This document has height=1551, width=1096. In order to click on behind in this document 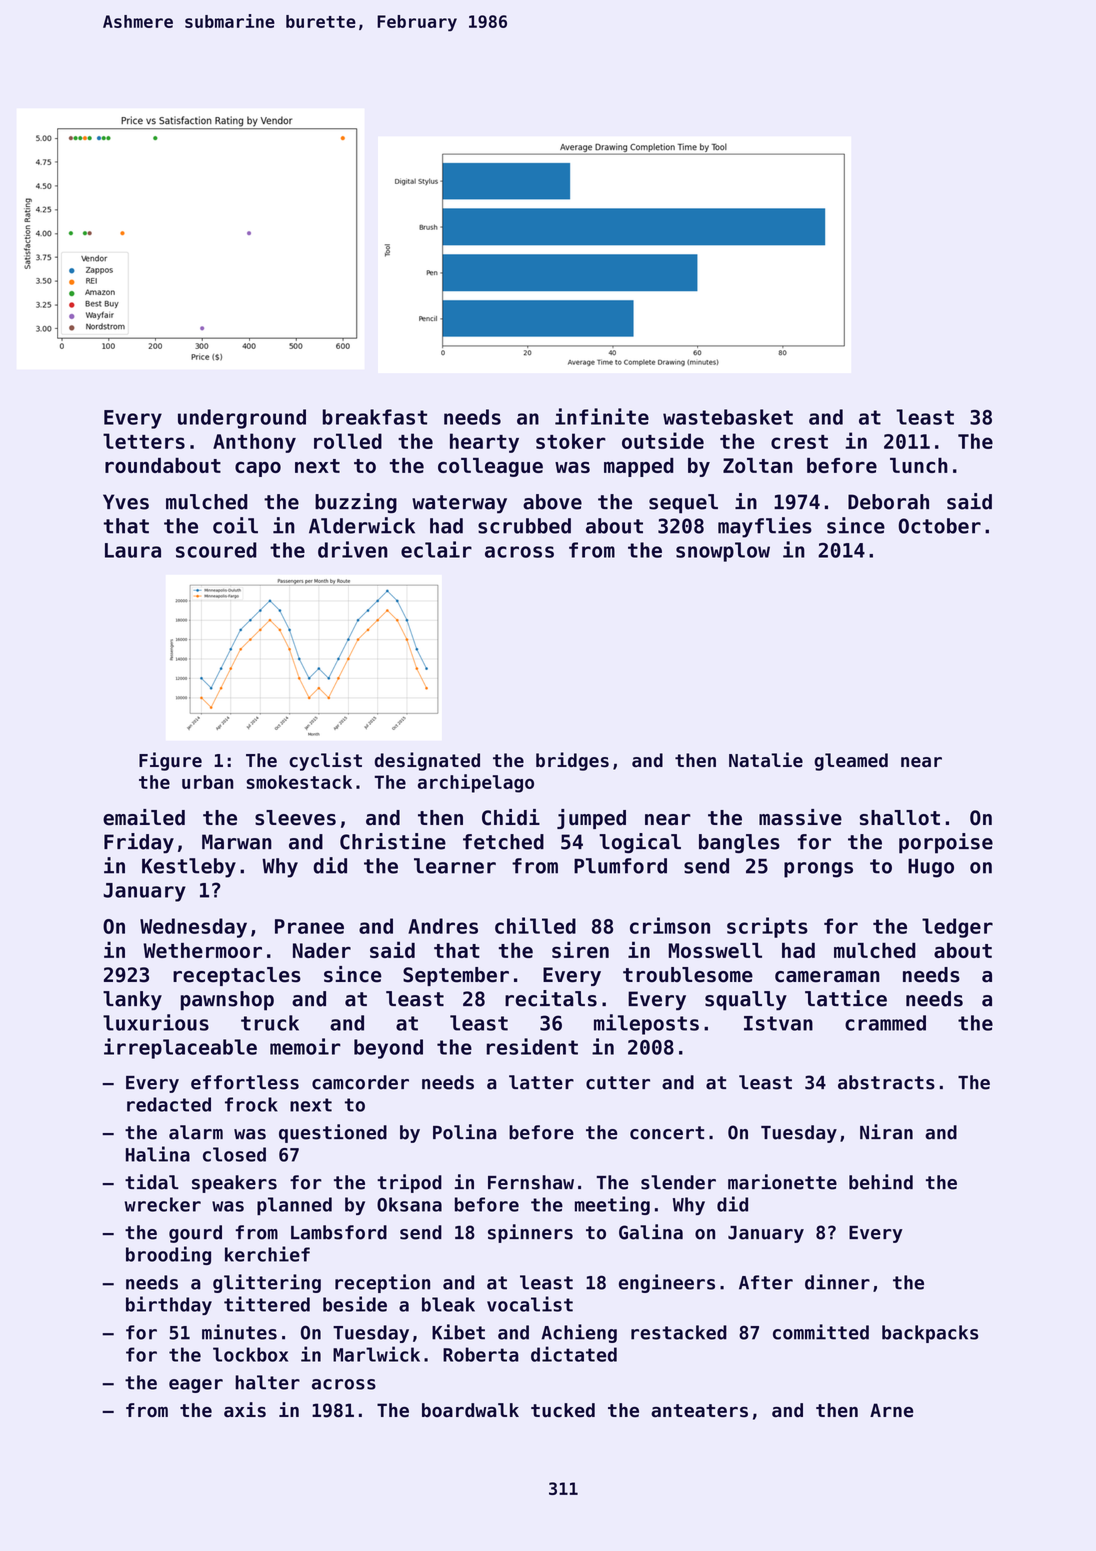, I will do `click(881, 1182)`.
